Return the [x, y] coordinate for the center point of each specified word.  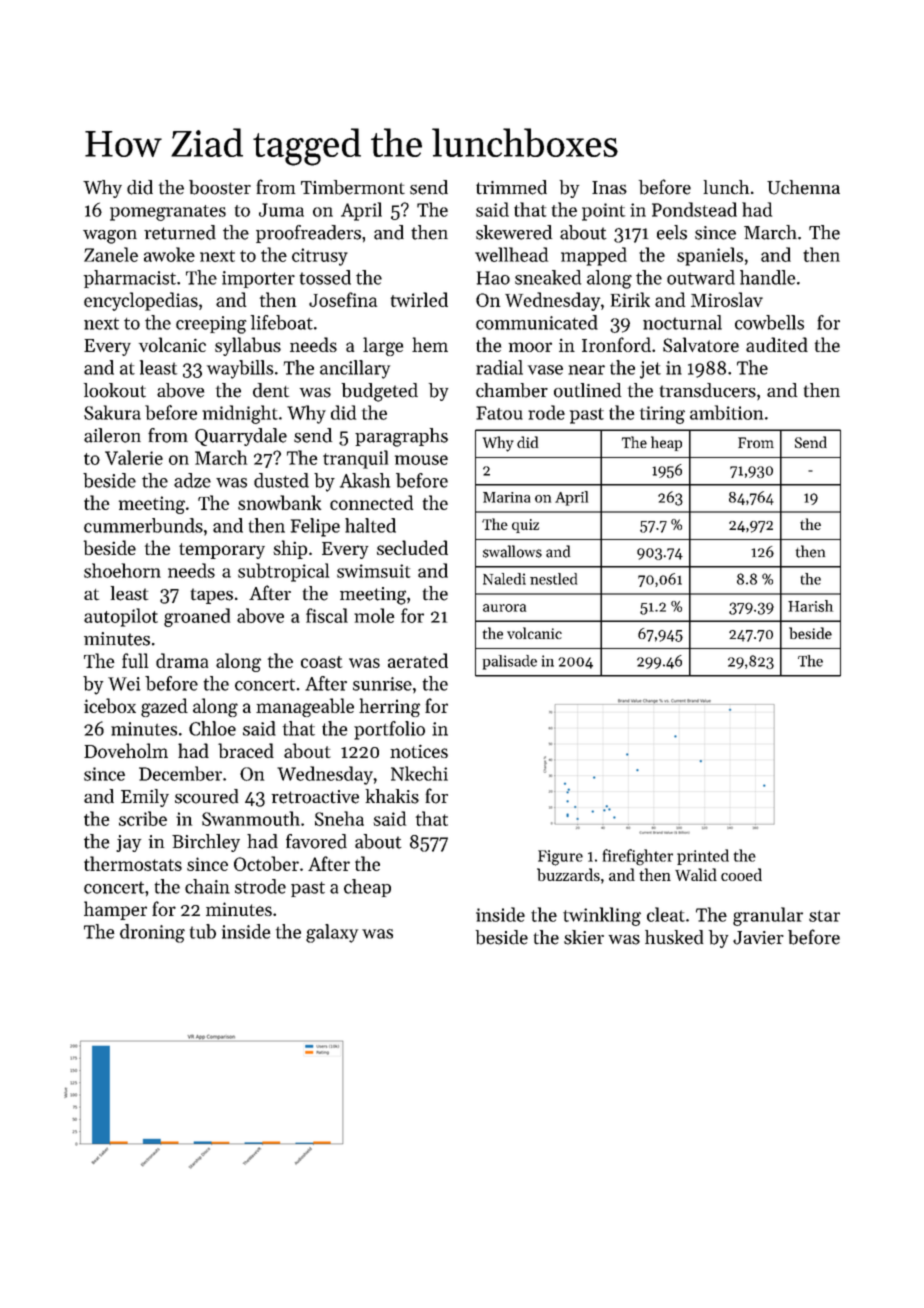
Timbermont [353, 187]
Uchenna [803, 187]
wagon [110, 237]
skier [584, 937]
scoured [206, 796]
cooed [741, 874]
